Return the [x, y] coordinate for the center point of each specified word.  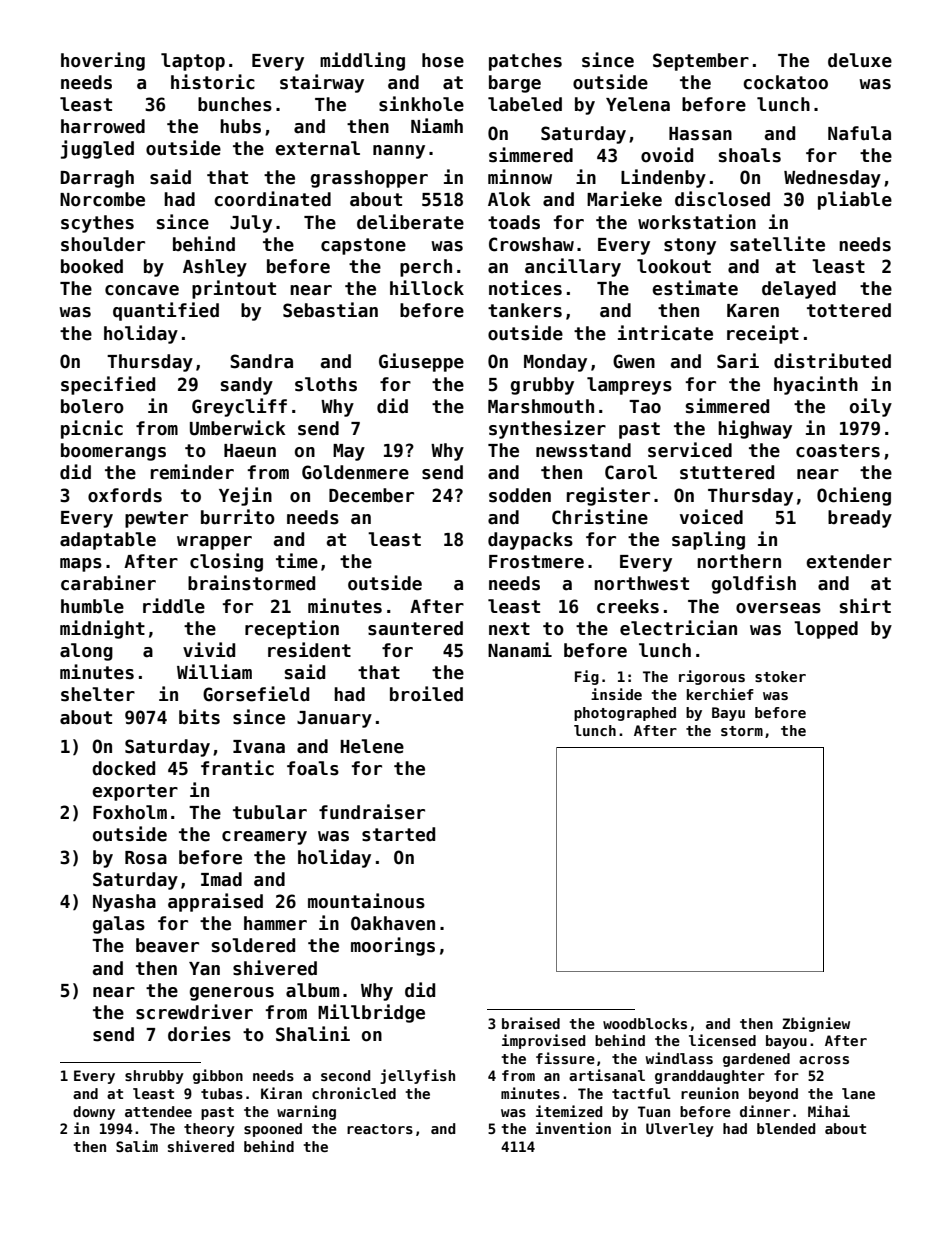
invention [573, 1128]
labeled [525, 104]
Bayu [728, 714]
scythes [97, 224]
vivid [209, 649]
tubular [270, 812]
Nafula [859, 133]
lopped [826, 630]
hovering [103, 61]
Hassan [700, 134]
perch [426, 268]
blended [786, 1128]
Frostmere [536, 562]
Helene [372, 746]
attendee [158, 1111]
